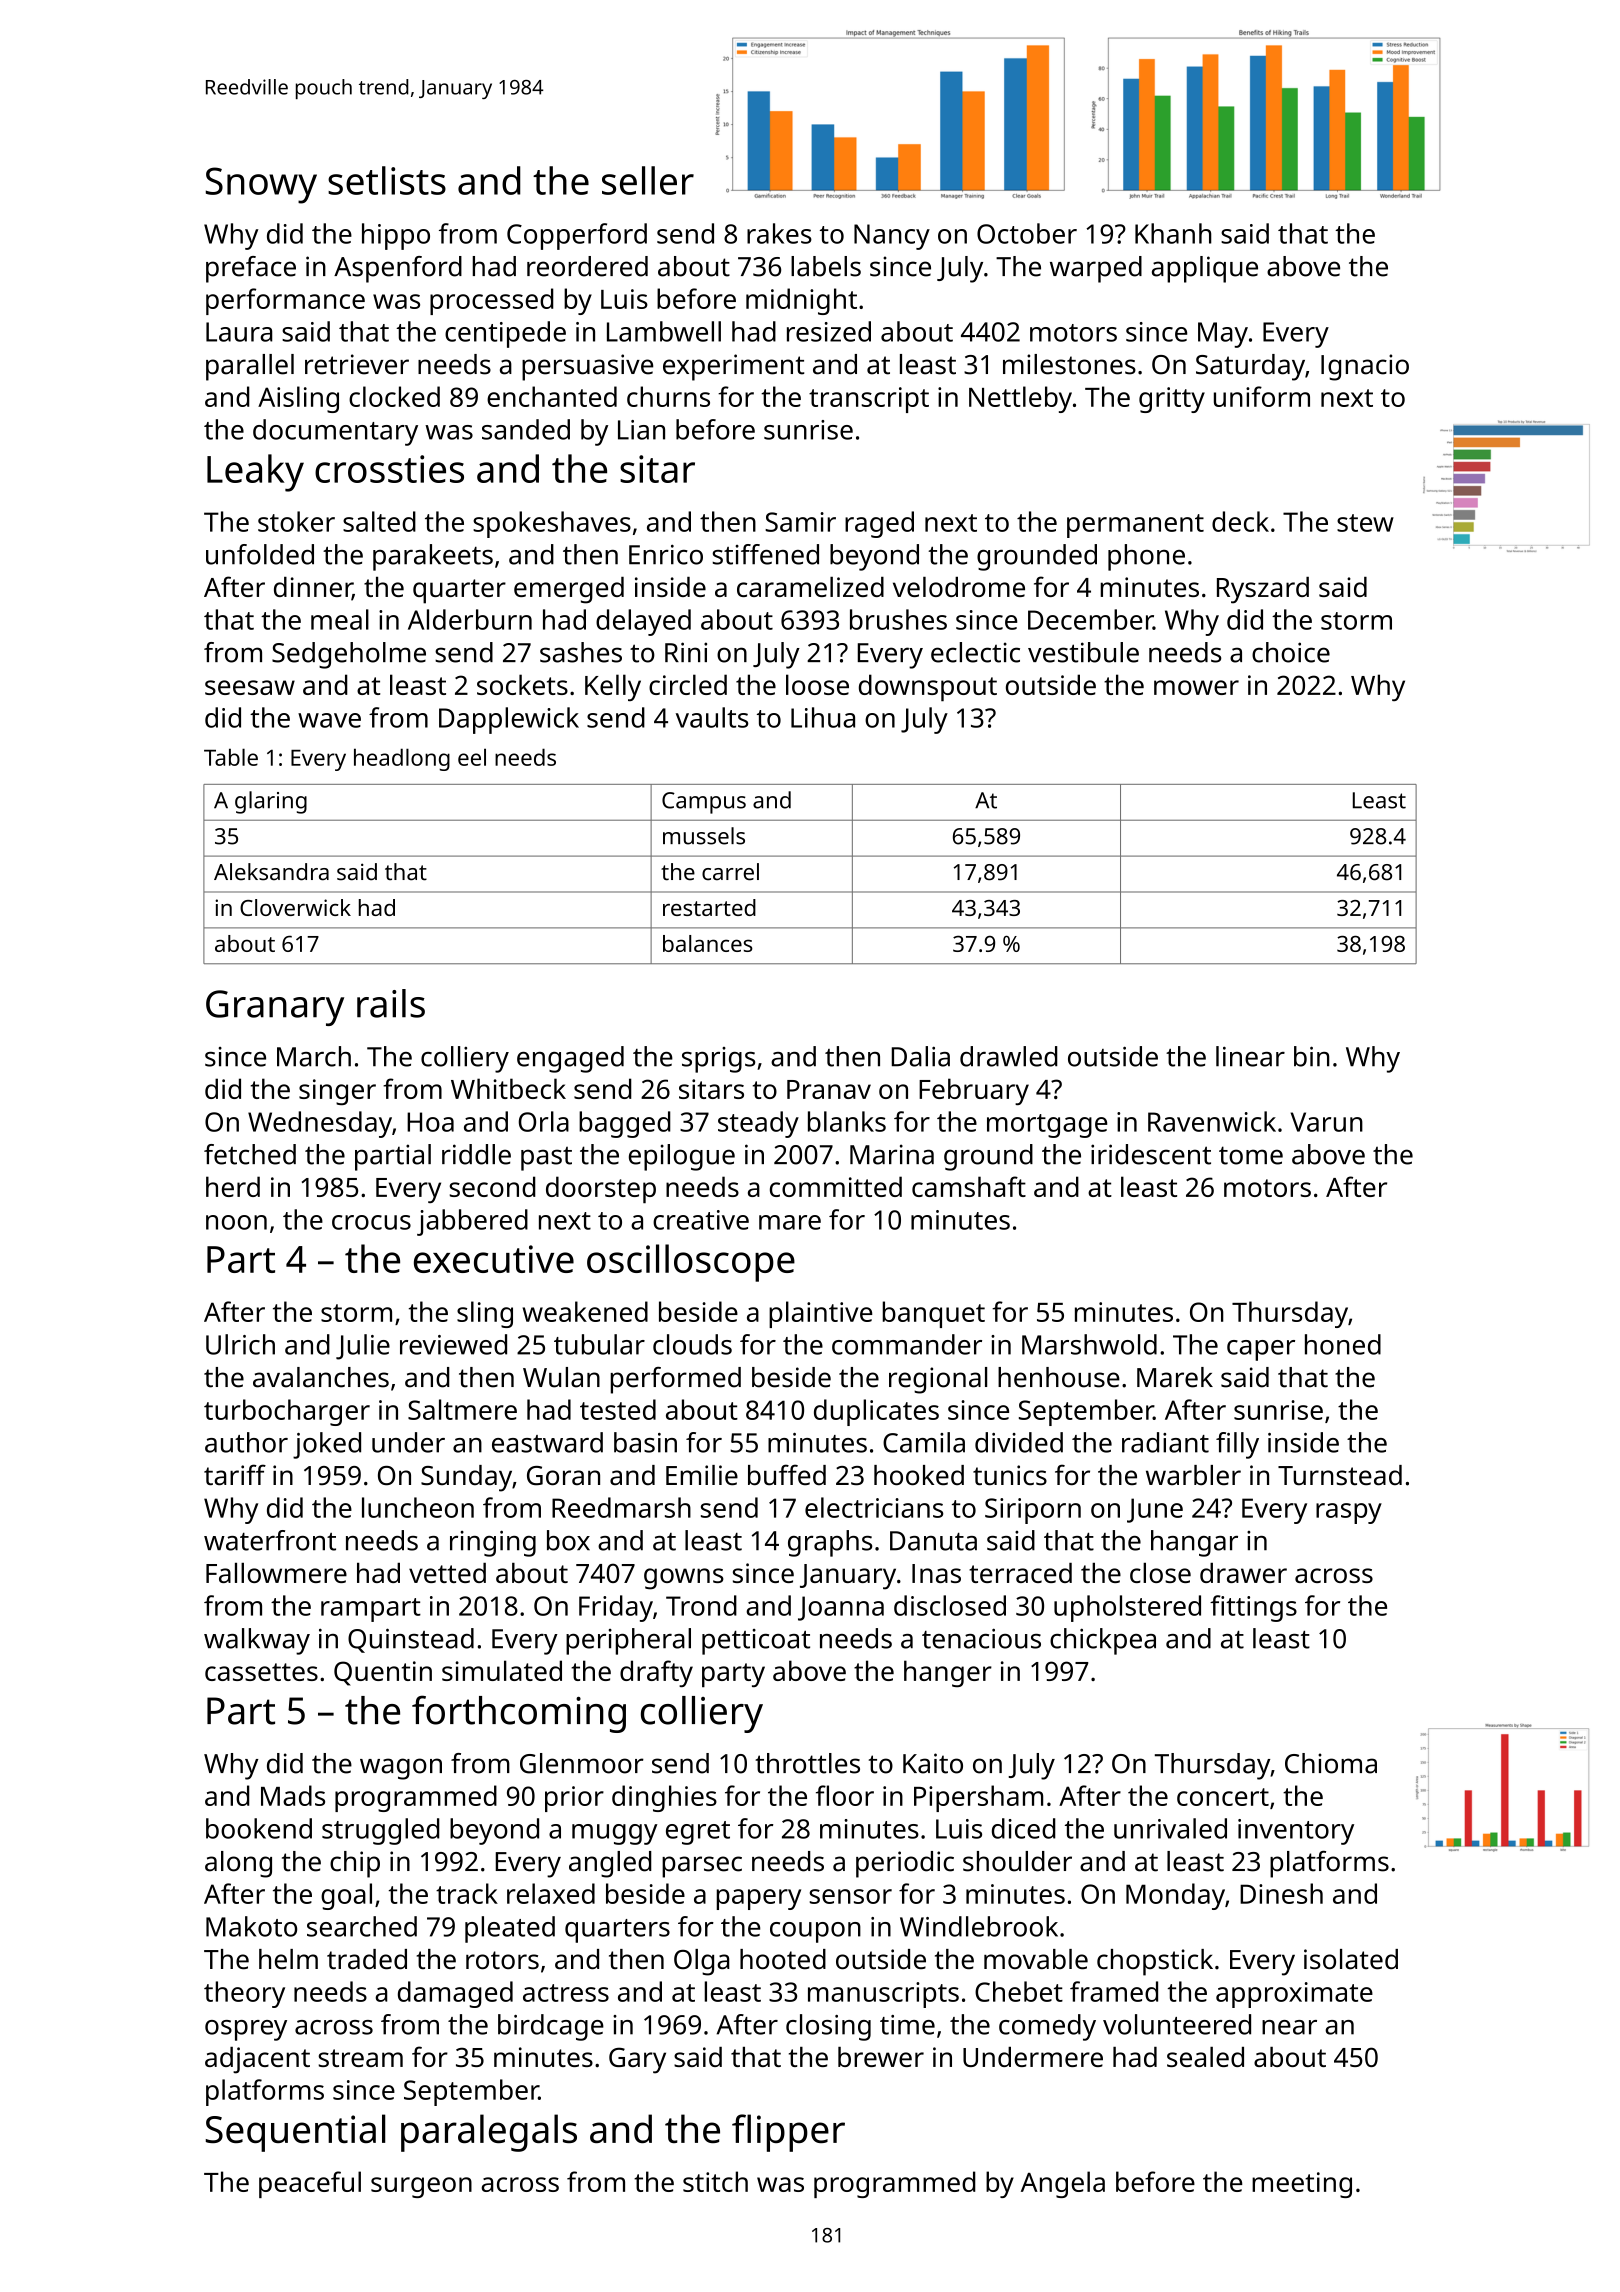  I want to click on cassettes, so click(261, 1672).
